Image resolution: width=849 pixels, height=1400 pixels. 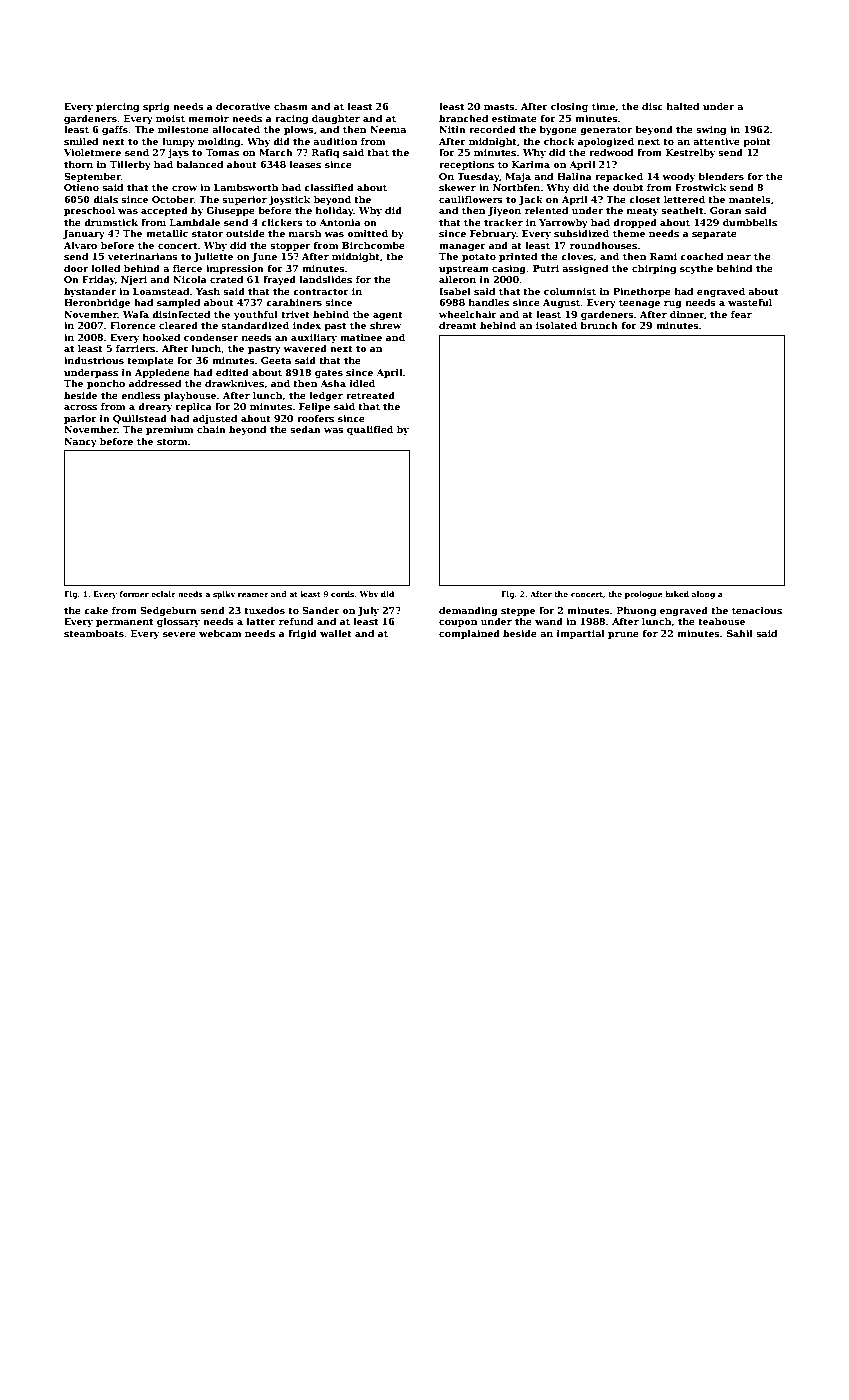 What do you see at coordinates (682, 210) in the image?
I see `seatbelt` at bounding box center [682, 210].
